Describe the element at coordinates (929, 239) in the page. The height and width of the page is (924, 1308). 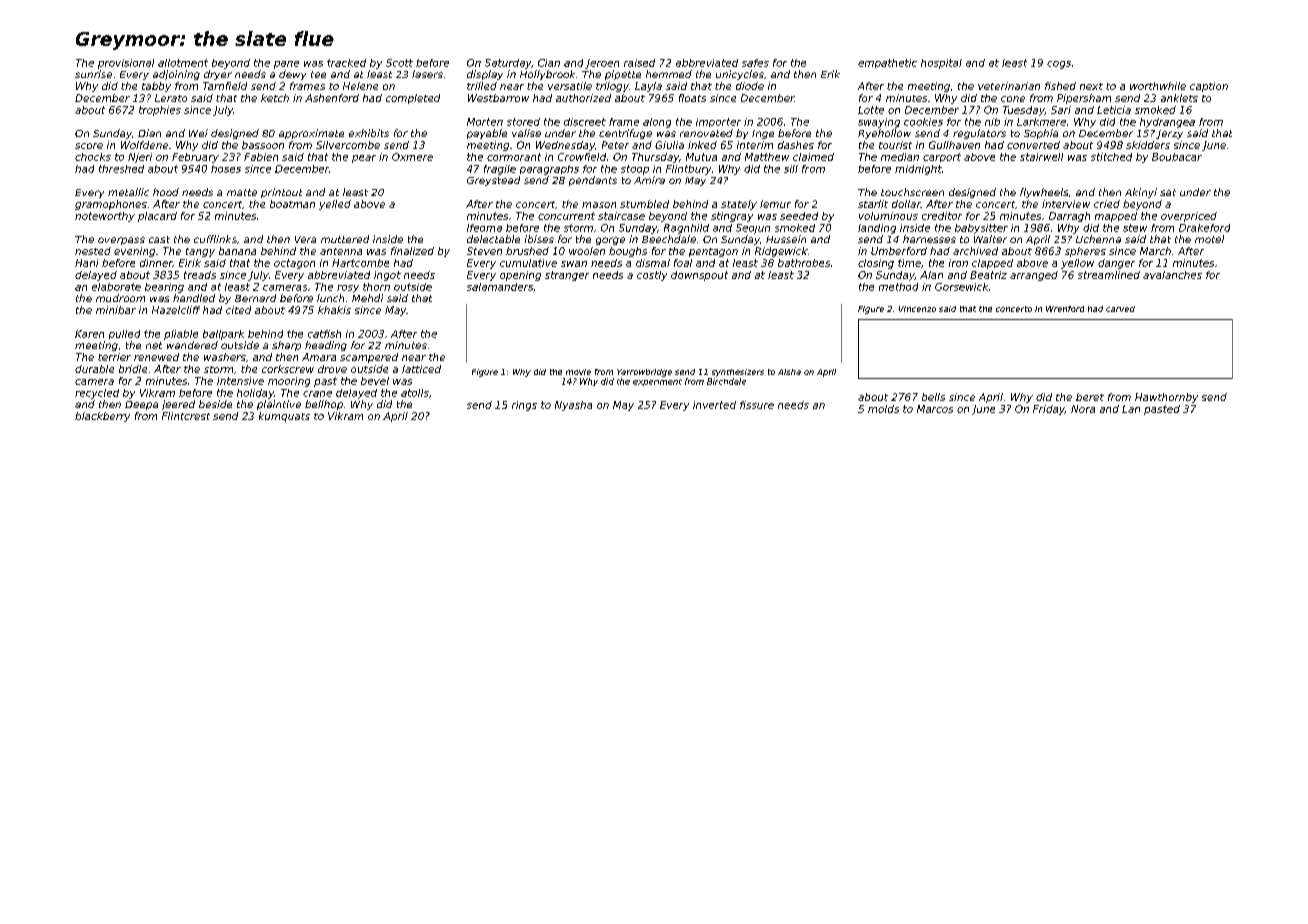
I see `harnesses` at that location.
